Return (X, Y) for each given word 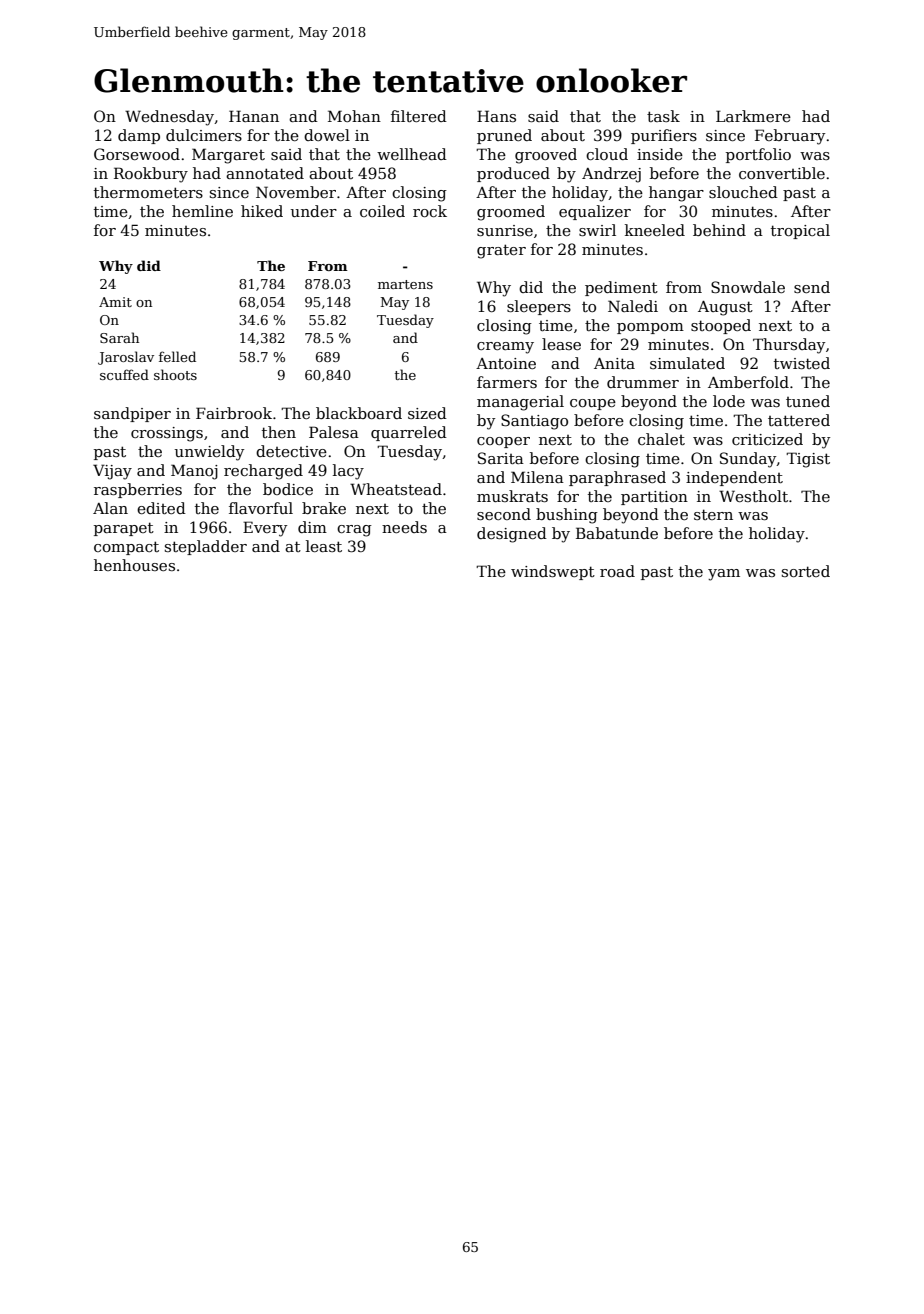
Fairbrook (234, 413)
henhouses (134, 565)
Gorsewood (137, 154)
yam (724, 575)
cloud (607, 154)
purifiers (664, 136)
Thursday (789, 346)
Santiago (534, 422)
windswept (553, 572)
